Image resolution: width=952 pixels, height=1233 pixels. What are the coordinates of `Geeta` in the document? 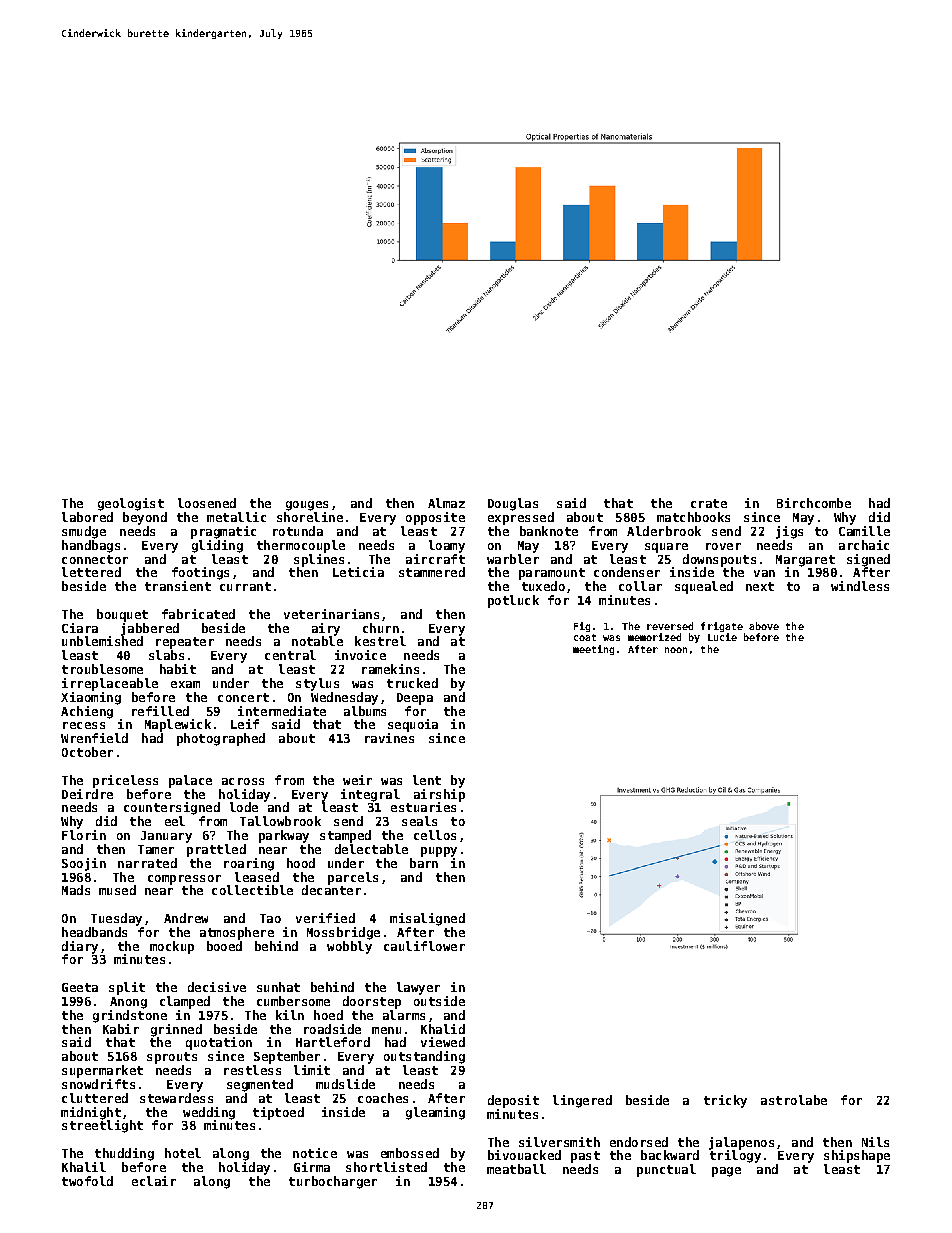 It's located at (80, 987).
